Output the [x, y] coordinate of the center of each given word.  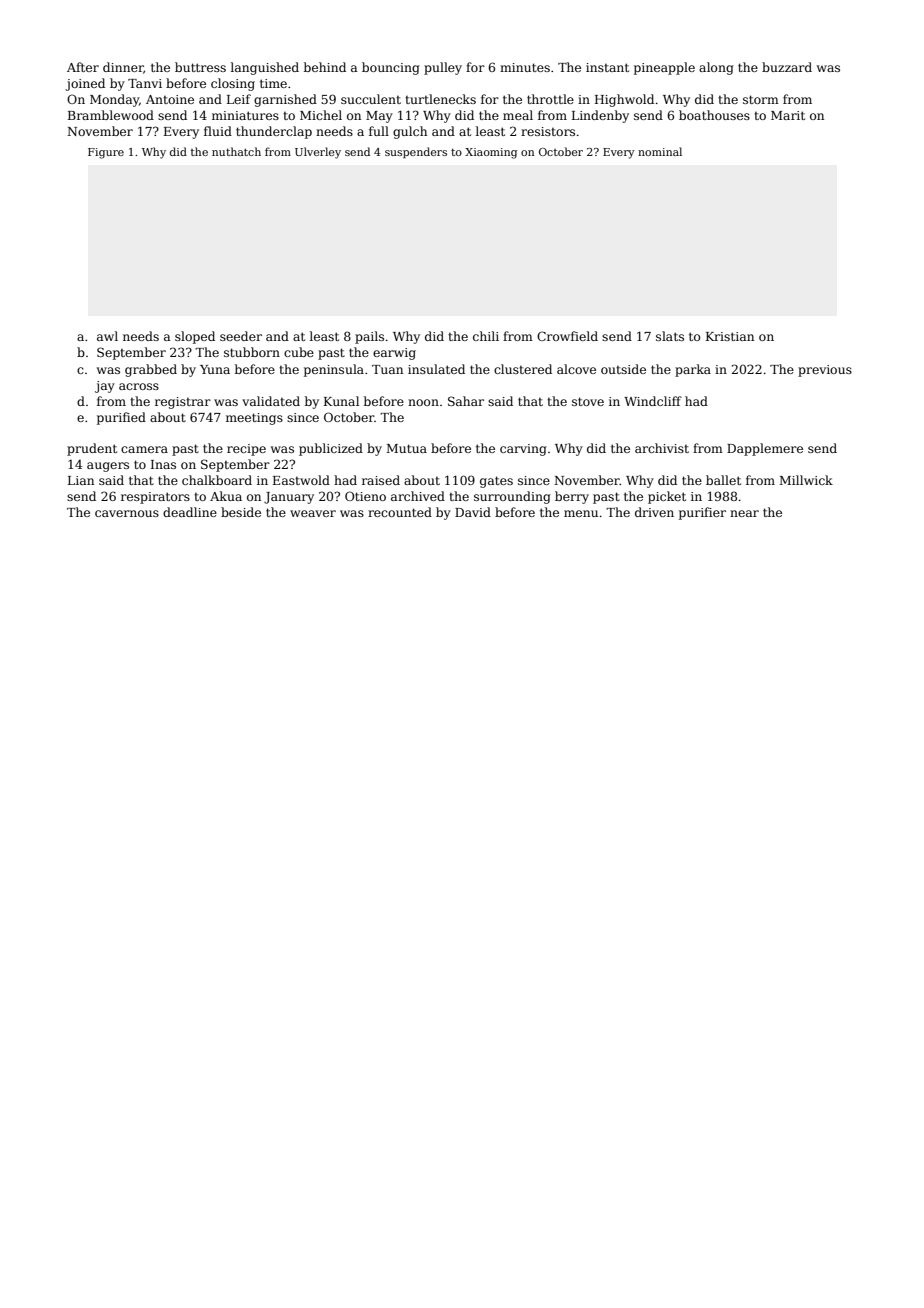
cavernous [127, 513]
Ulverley [318, 153]
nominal [660, 151]
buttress [200, 67]
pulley [443, 68]
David [473, 512]
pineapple [664, 68]
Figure [106, 153]
